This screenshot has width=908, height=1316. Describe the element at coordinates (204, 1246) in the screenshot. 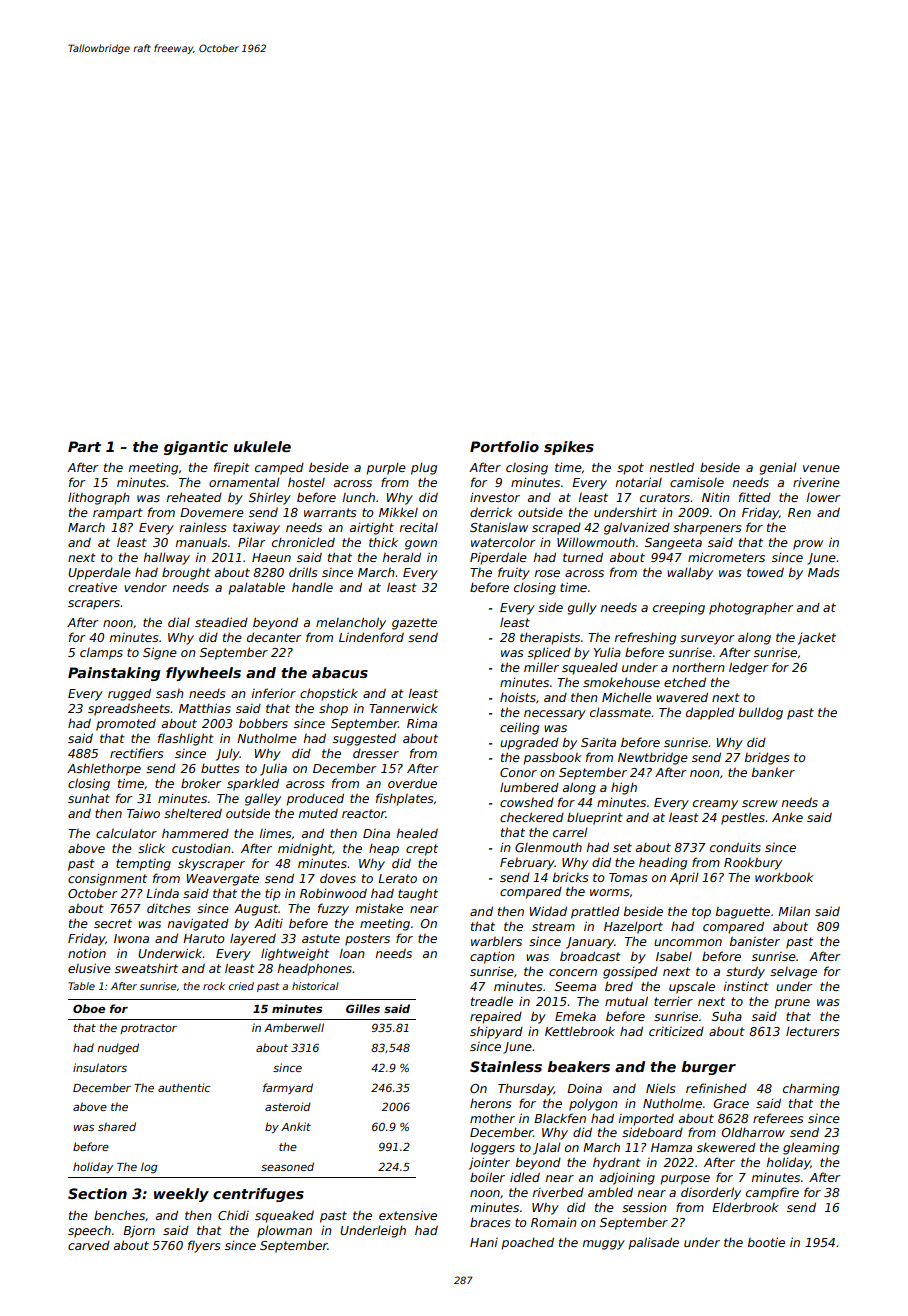

I see `flyers` at that location.
